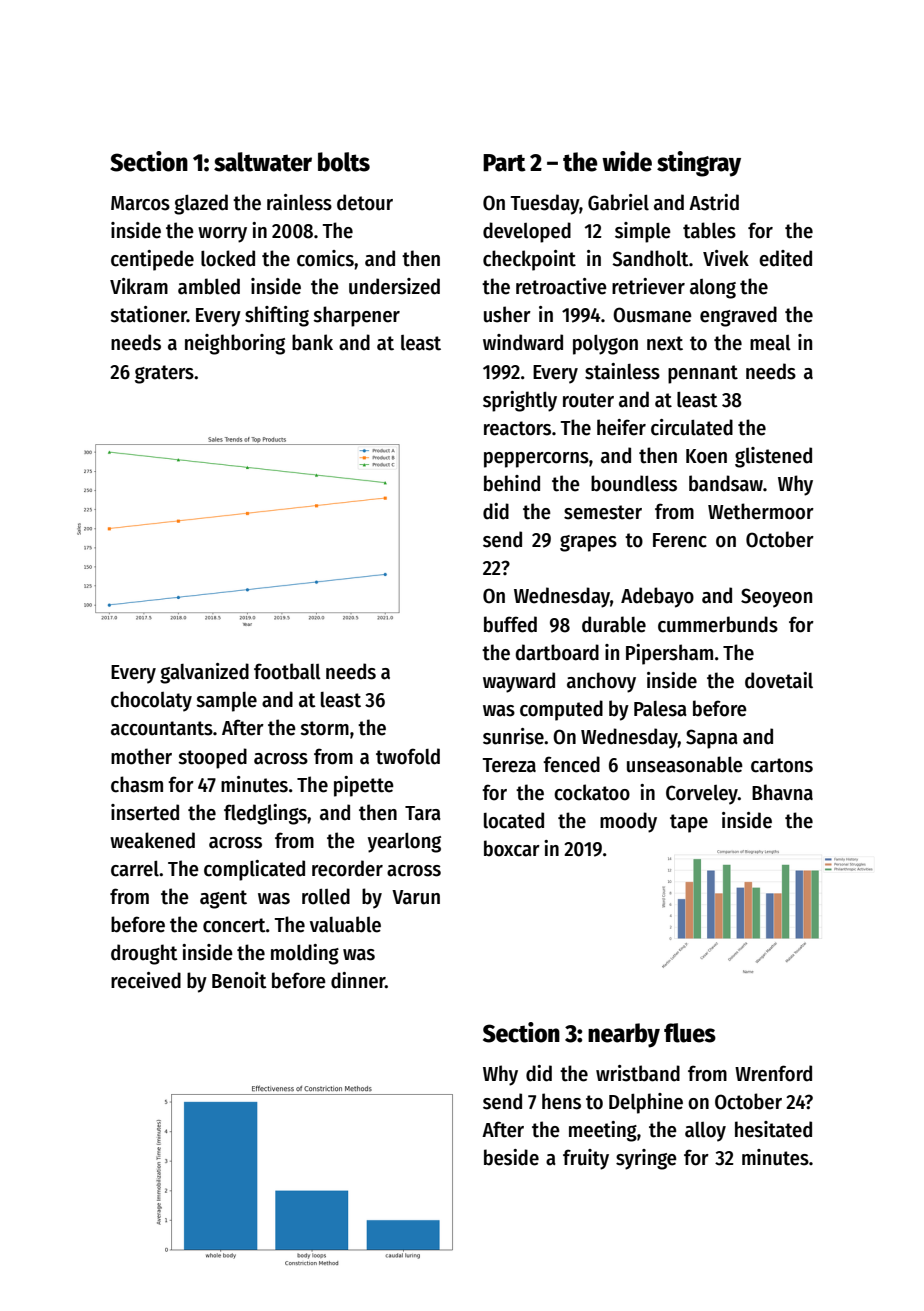 The image size is (924, 1311). What do you see at coordinates (344, 162) in the document?
I see `bolts` at bounding box center [344, 162].
